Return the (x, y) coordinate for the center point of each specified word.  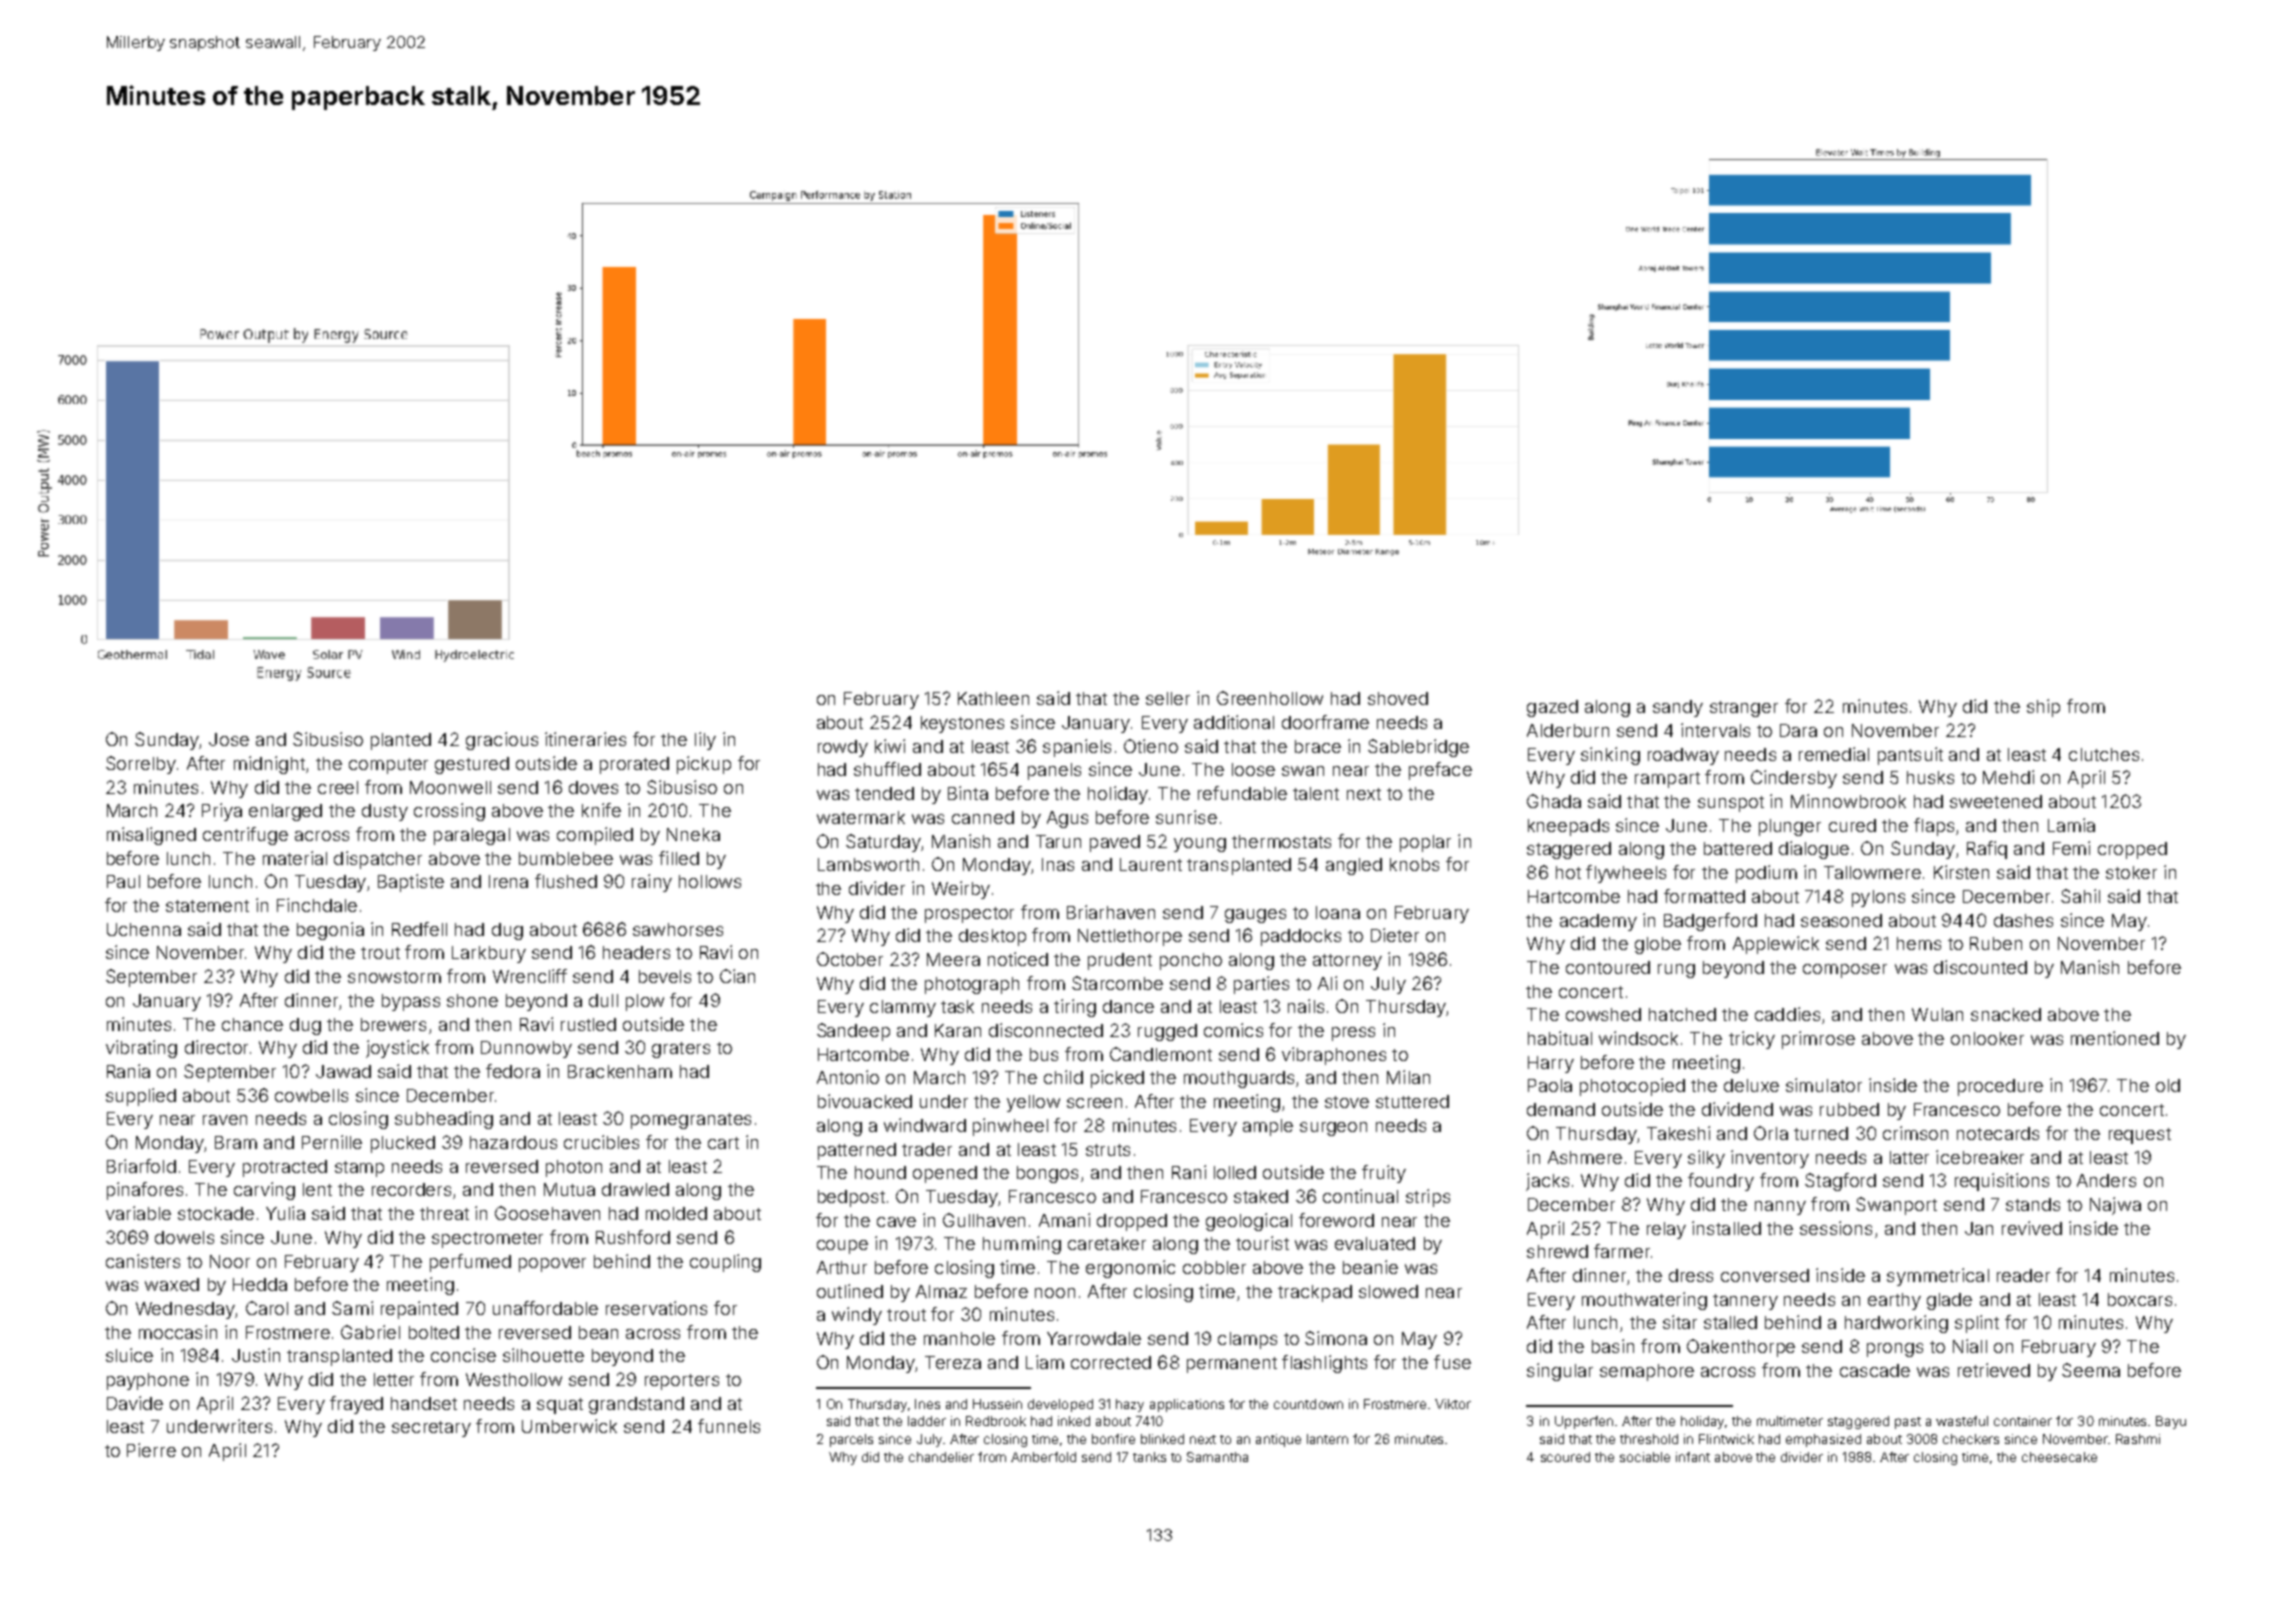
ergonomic (1130, 1269)
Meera (953, 959)
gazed (1552, 708)
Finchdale (317, 905)
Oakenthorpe (1741, 1348)
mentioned (2115, 1038)
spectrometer (487, 1240)
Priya (222, 812)
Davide (135, 1403)
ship (2043, 708)
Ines (927, 1404)
